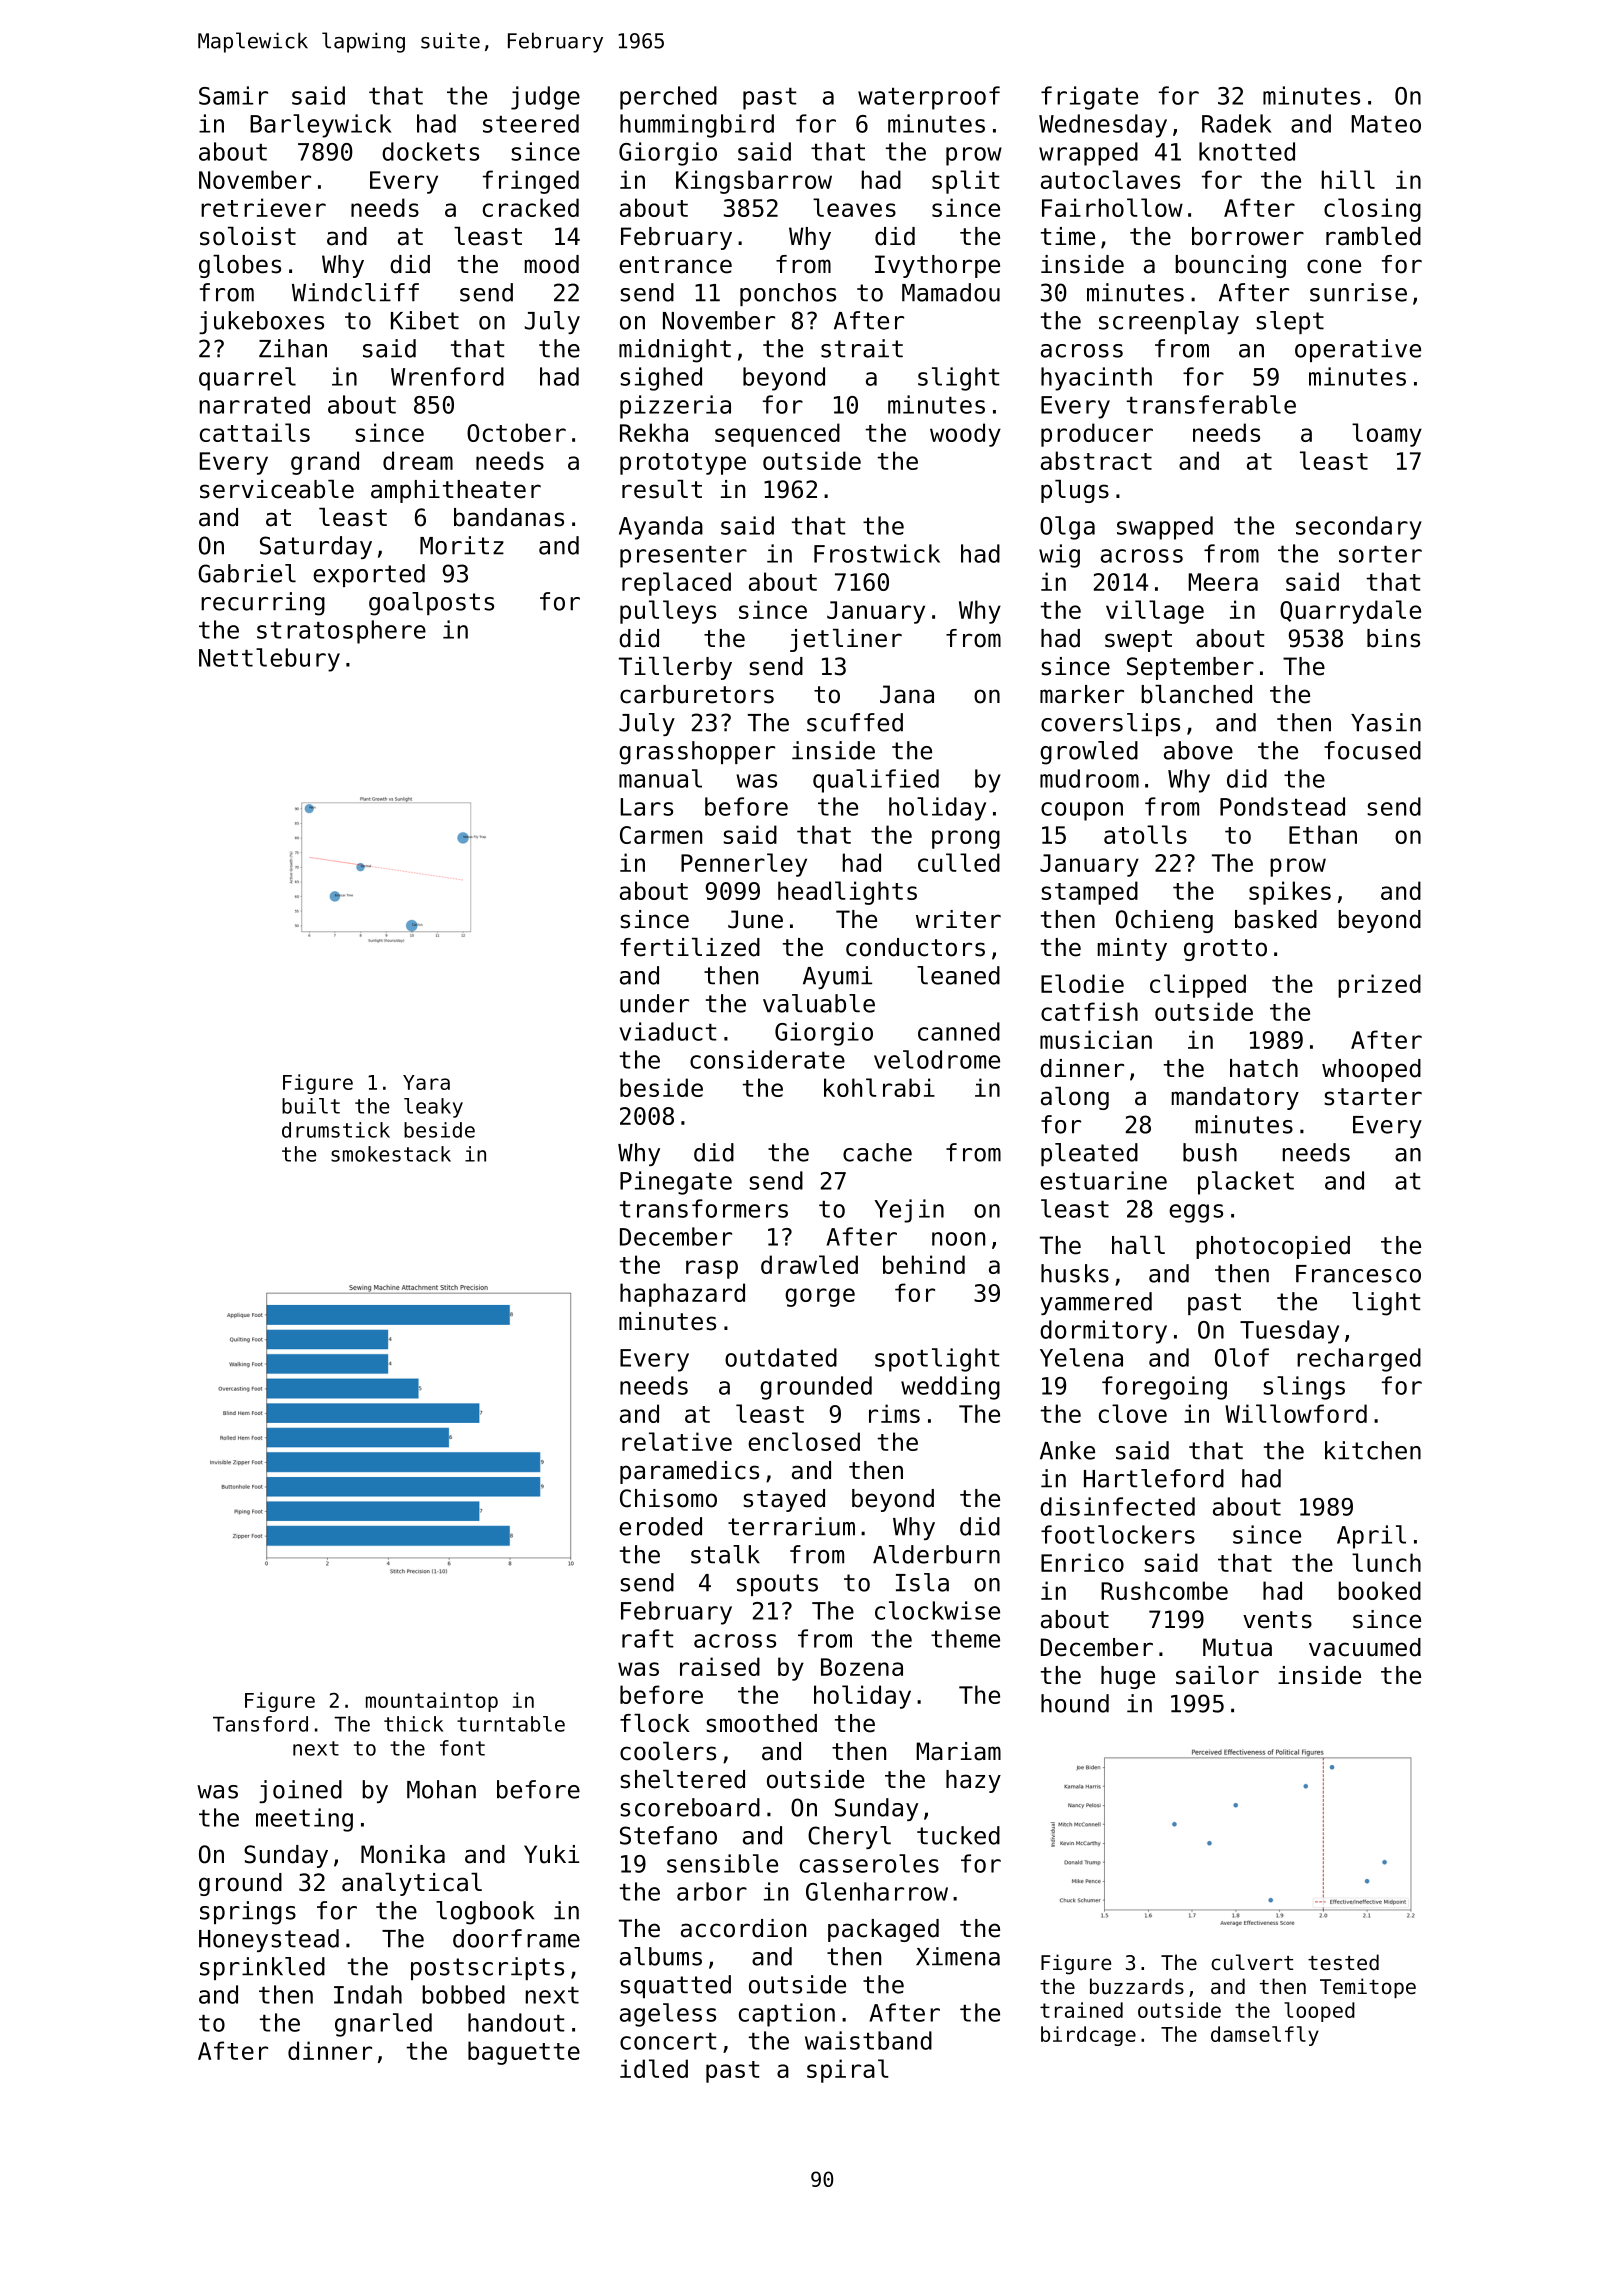  I want to click on frigate, so click(1089, 98).
